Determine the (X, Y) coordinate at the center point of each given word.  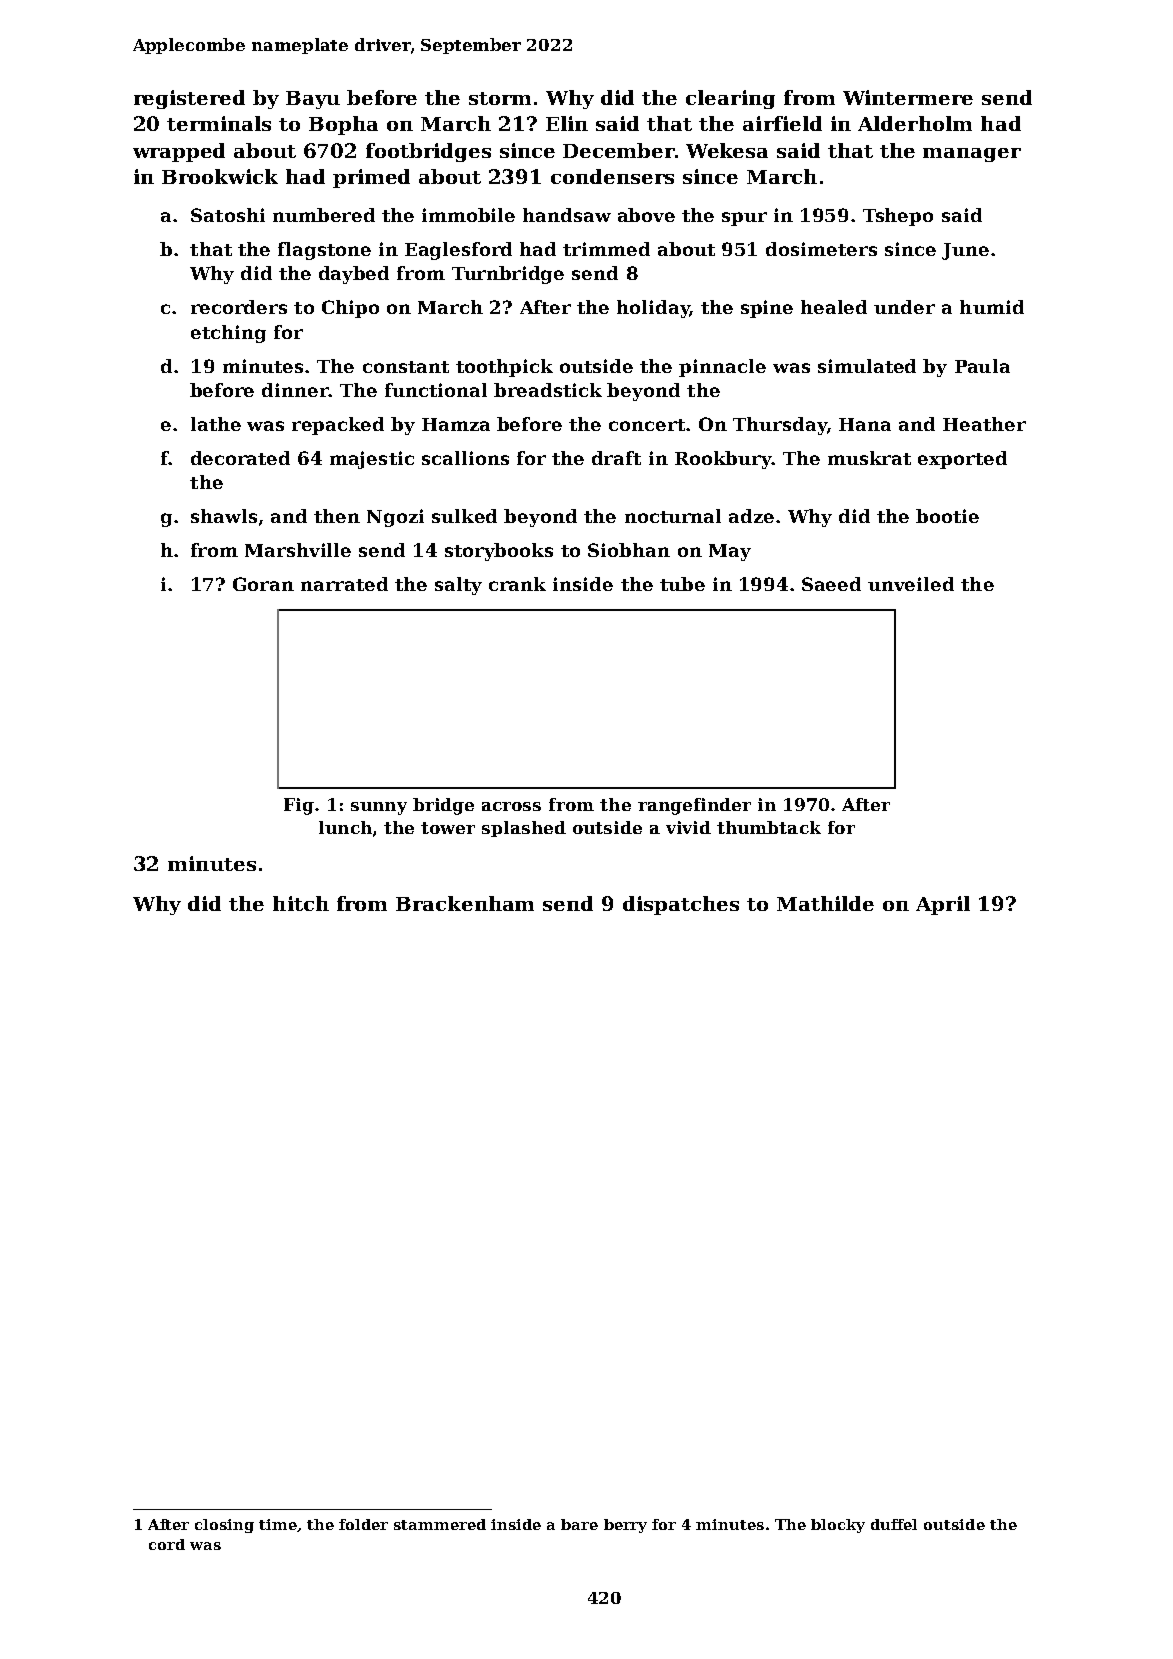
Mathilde (825, 903)
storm (500, 98)
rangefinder (694, 806)
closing (224, 1526)
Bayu (313, 100)
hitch (301, 903)
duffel (894, 1524)
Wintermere (908, 97)
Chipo (350, 309)
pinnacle (722, 368)
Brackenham (465, 903)
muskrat (869, 458)
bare (579, 1524)
